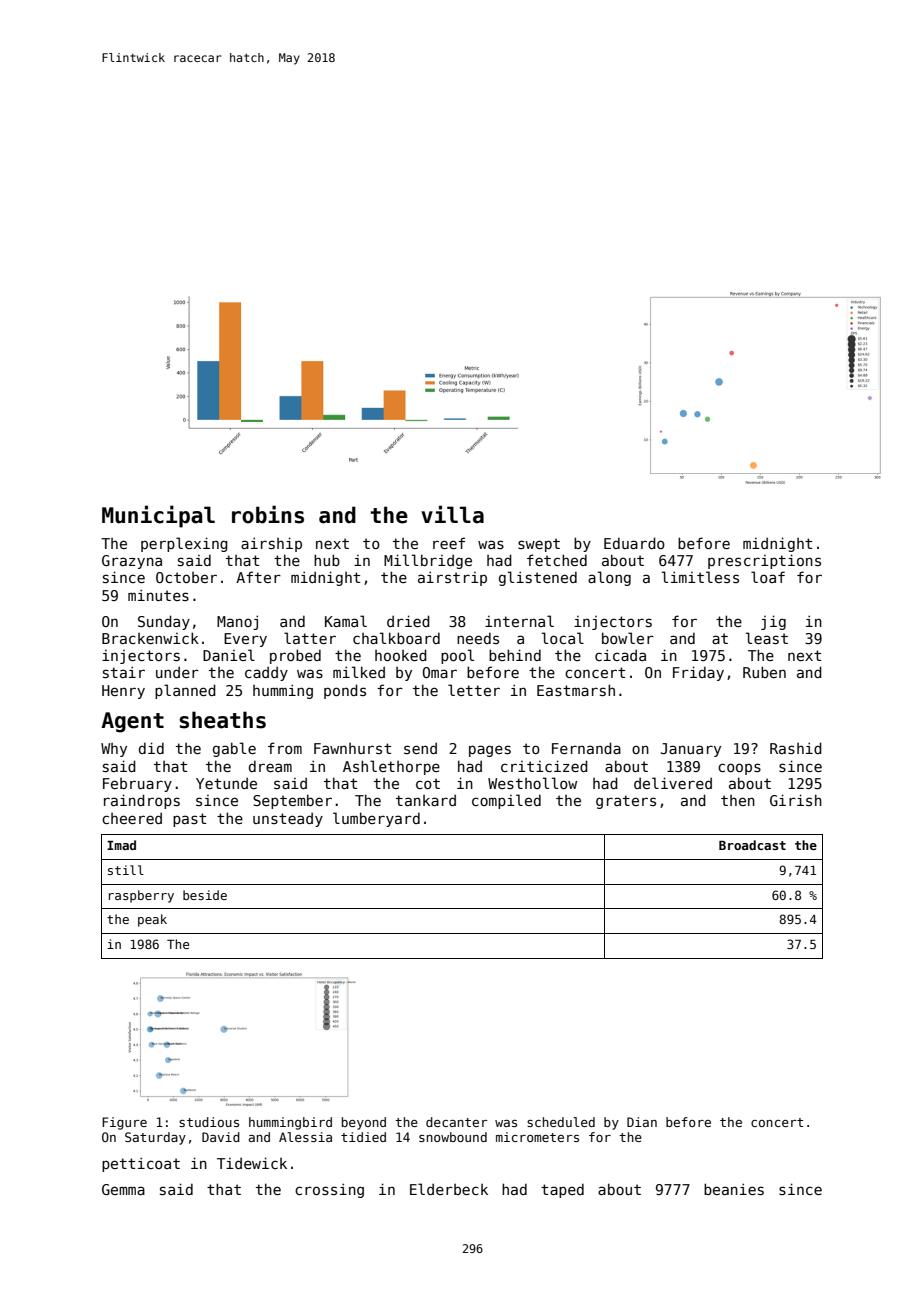 The width and height of the image is (924, 1308). Describe the element at coordinates (537, 1137) in the image. I see `micrometers` at that location.
